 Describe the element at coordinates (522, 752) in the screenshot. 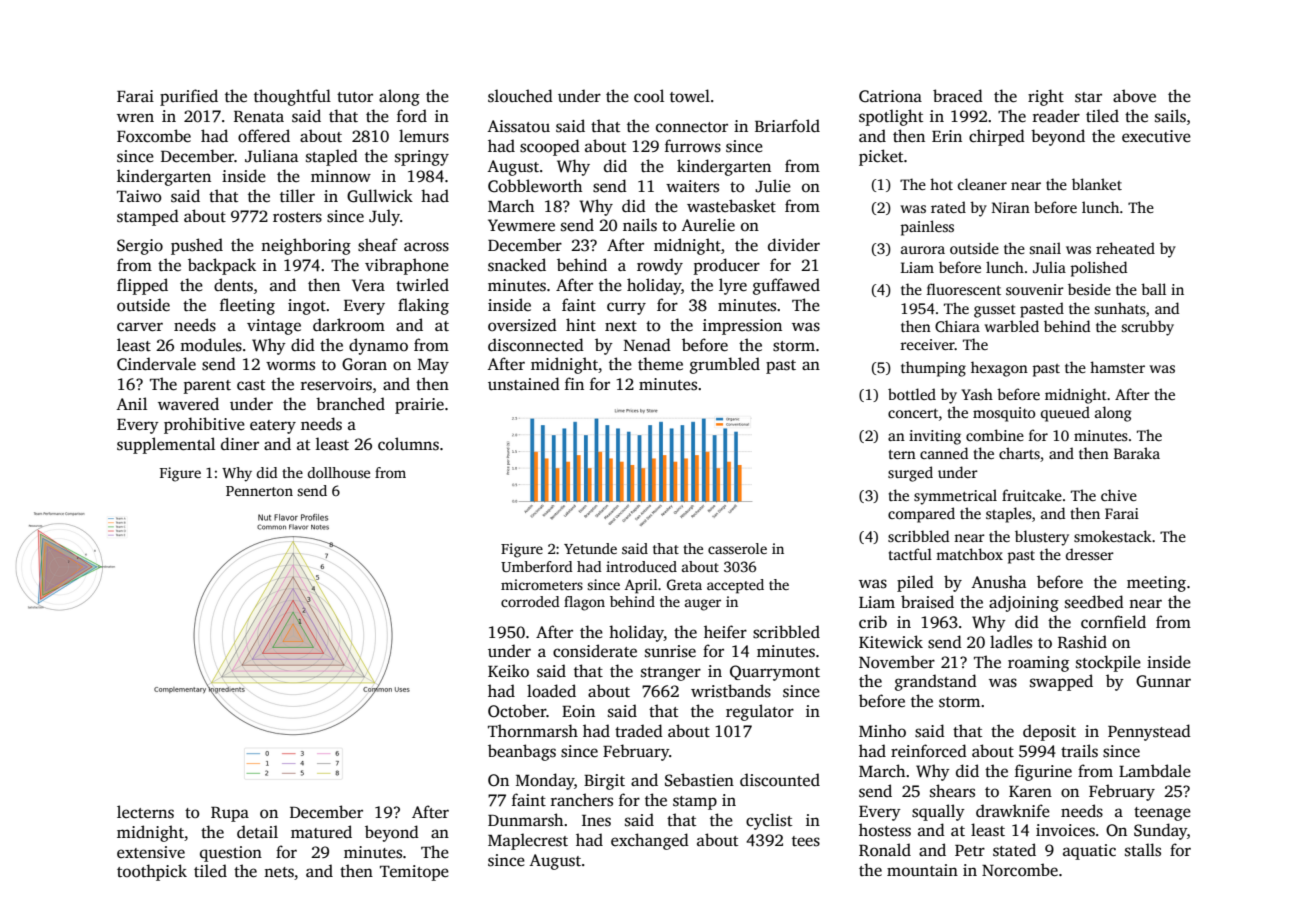

I see `beanbags` at that location.
